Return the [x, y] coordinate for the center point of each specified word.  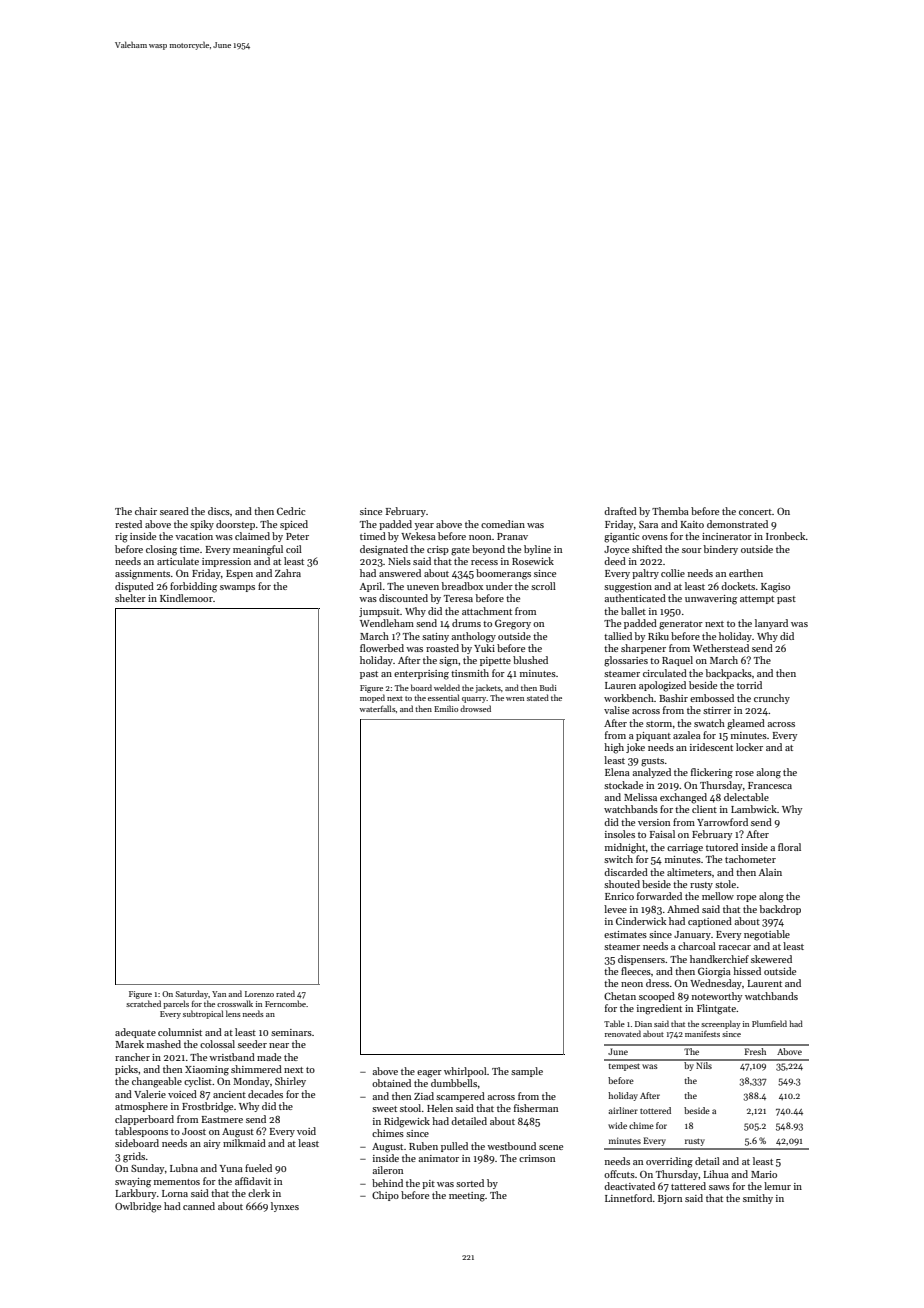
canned [199, 1206]
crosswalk [235, 1003]
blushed [530, 660]
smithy [758, 1199]
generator [681, 625]
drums [466, 623]
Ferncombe [285, 1003]
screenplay [721, 1024]
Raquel [677, 661]
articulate [178, 561]
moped [372, 698]
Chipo [385, 1196]
